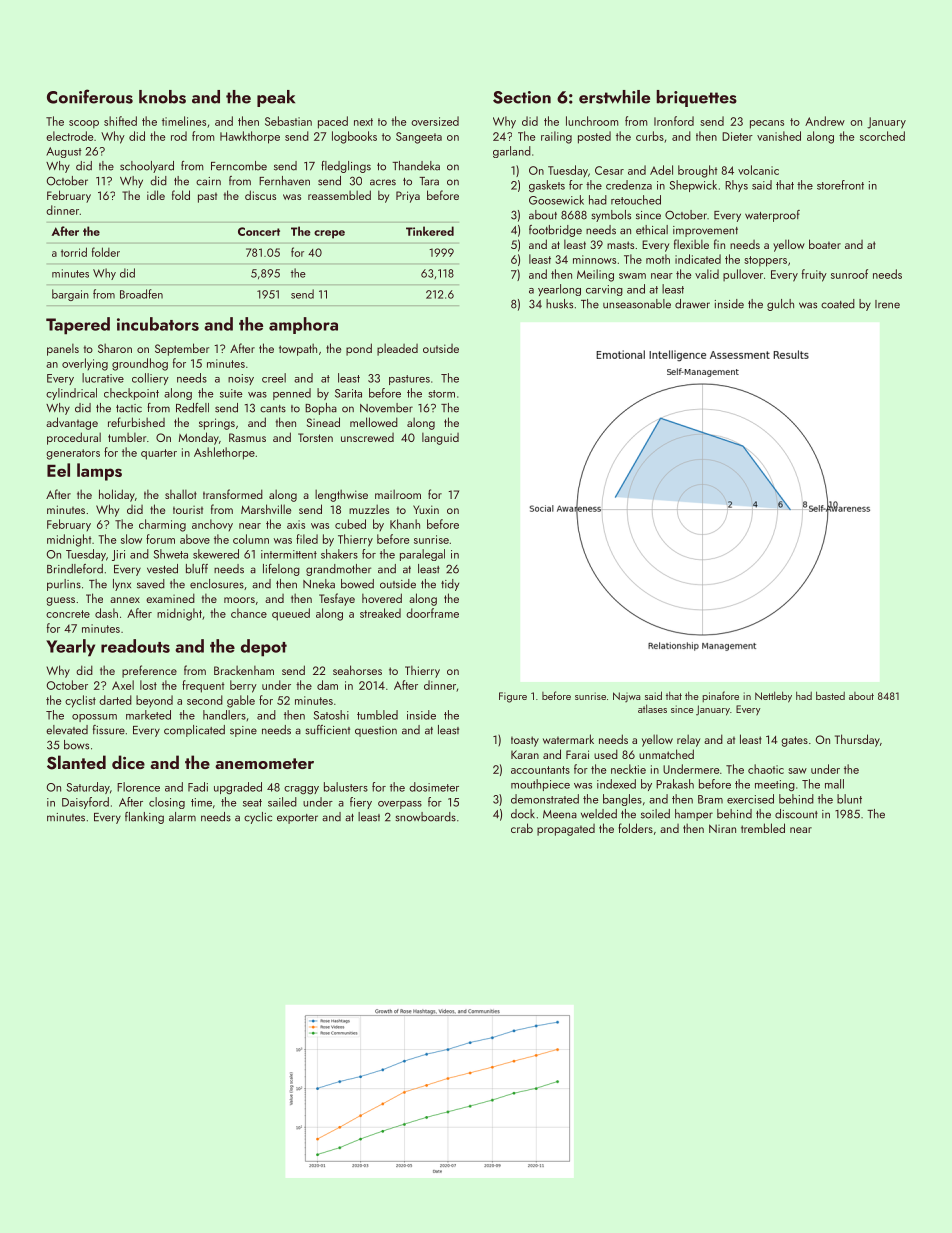 This screenshot has width=952, height=1233. I want to click on Najwa, so click(627, 697).
